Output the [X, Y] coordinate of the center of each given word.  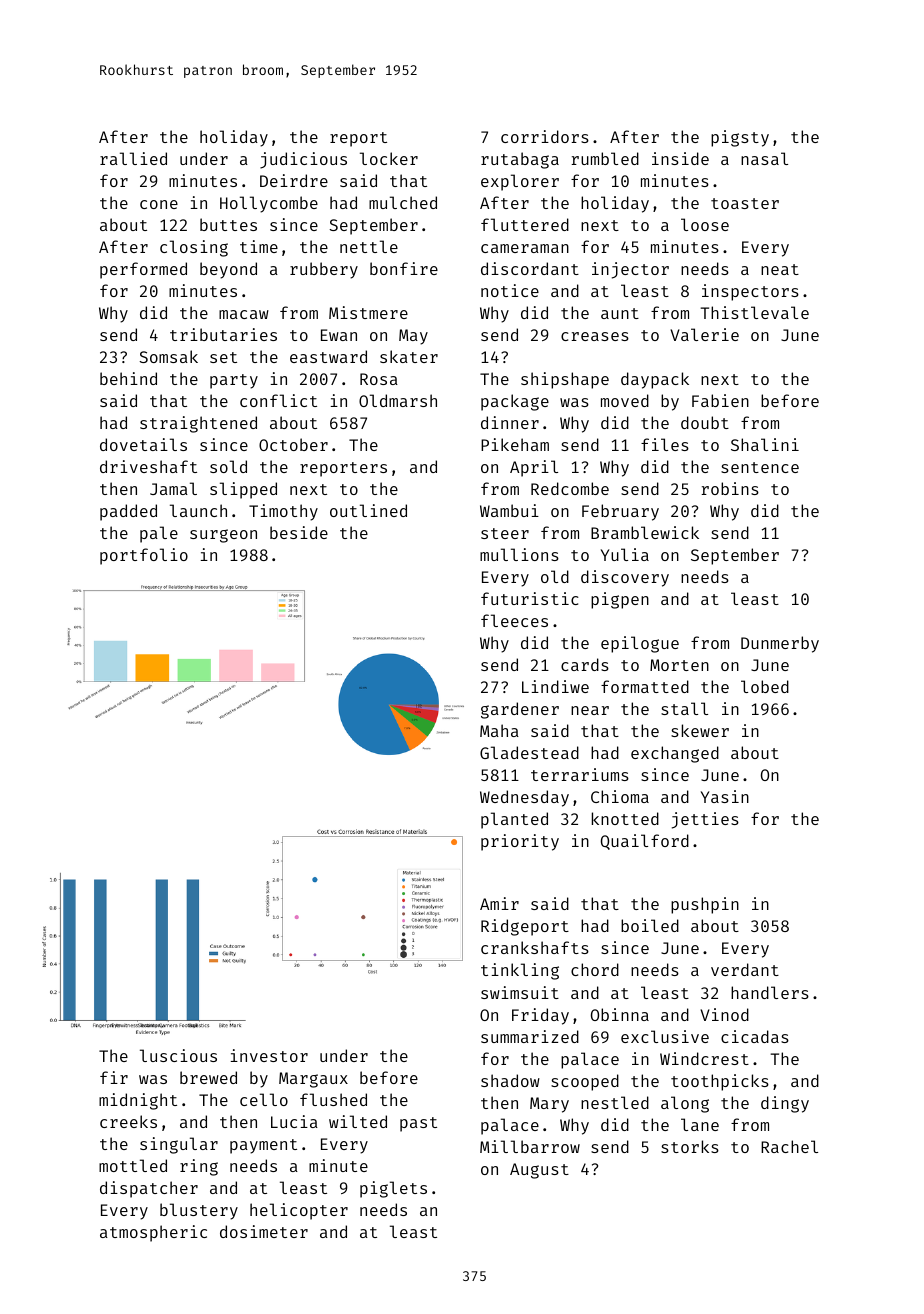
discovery [625, 578]
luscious [178, 1055]
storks [690, 1146]
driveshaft [148, 466]
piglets [393, 1189]
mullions [519, 554]
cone [159, 204]
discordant [530, 268]
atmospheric [153, 1233]
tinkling [520, 971]
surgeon [223, 536]
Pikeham [515, 444]
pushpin [705, 905]
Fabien [720, 400]
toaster [745, 203]
